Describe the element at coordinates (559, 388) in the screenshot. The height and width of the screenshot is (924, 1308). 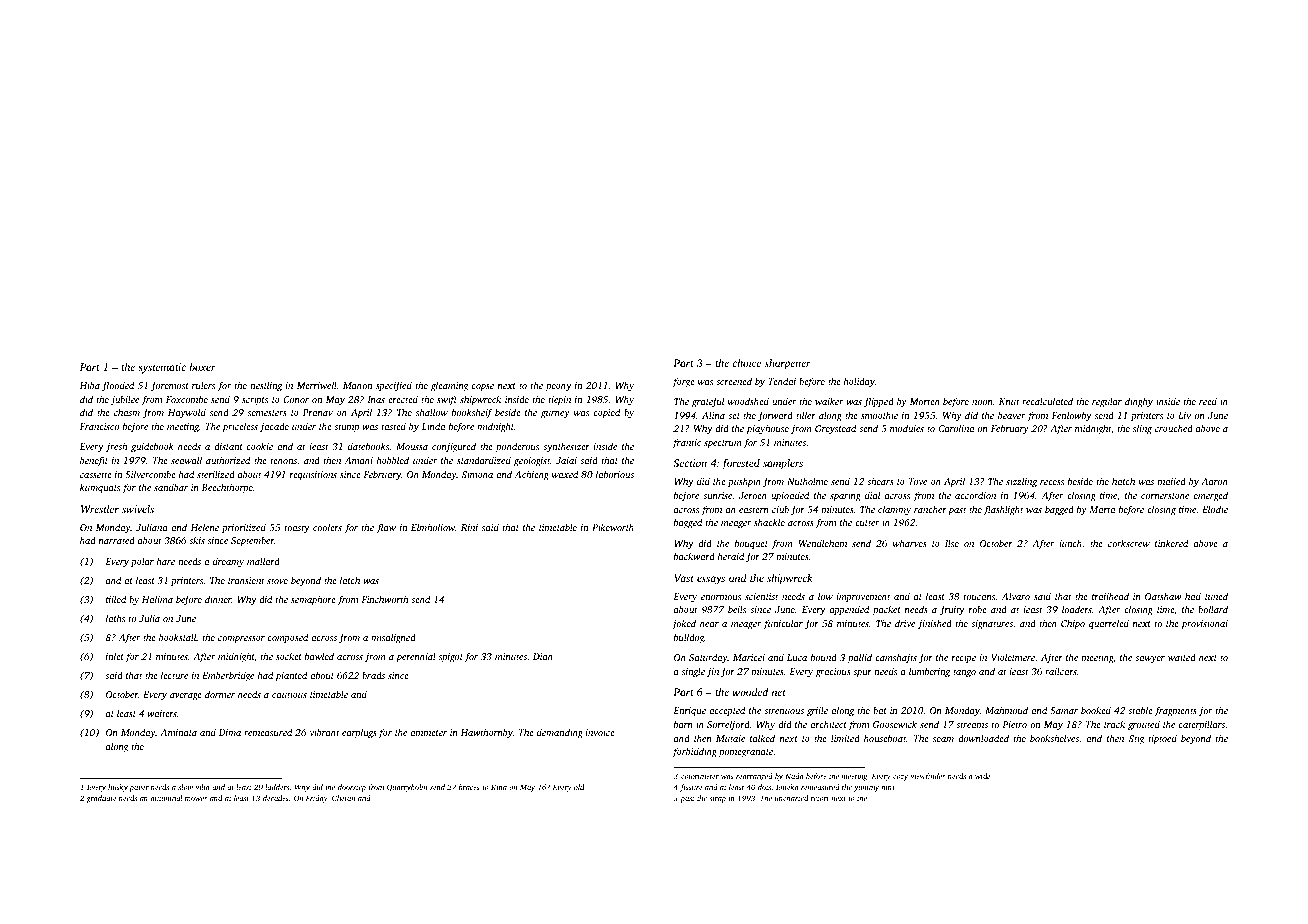
I see `peony` at that location.
